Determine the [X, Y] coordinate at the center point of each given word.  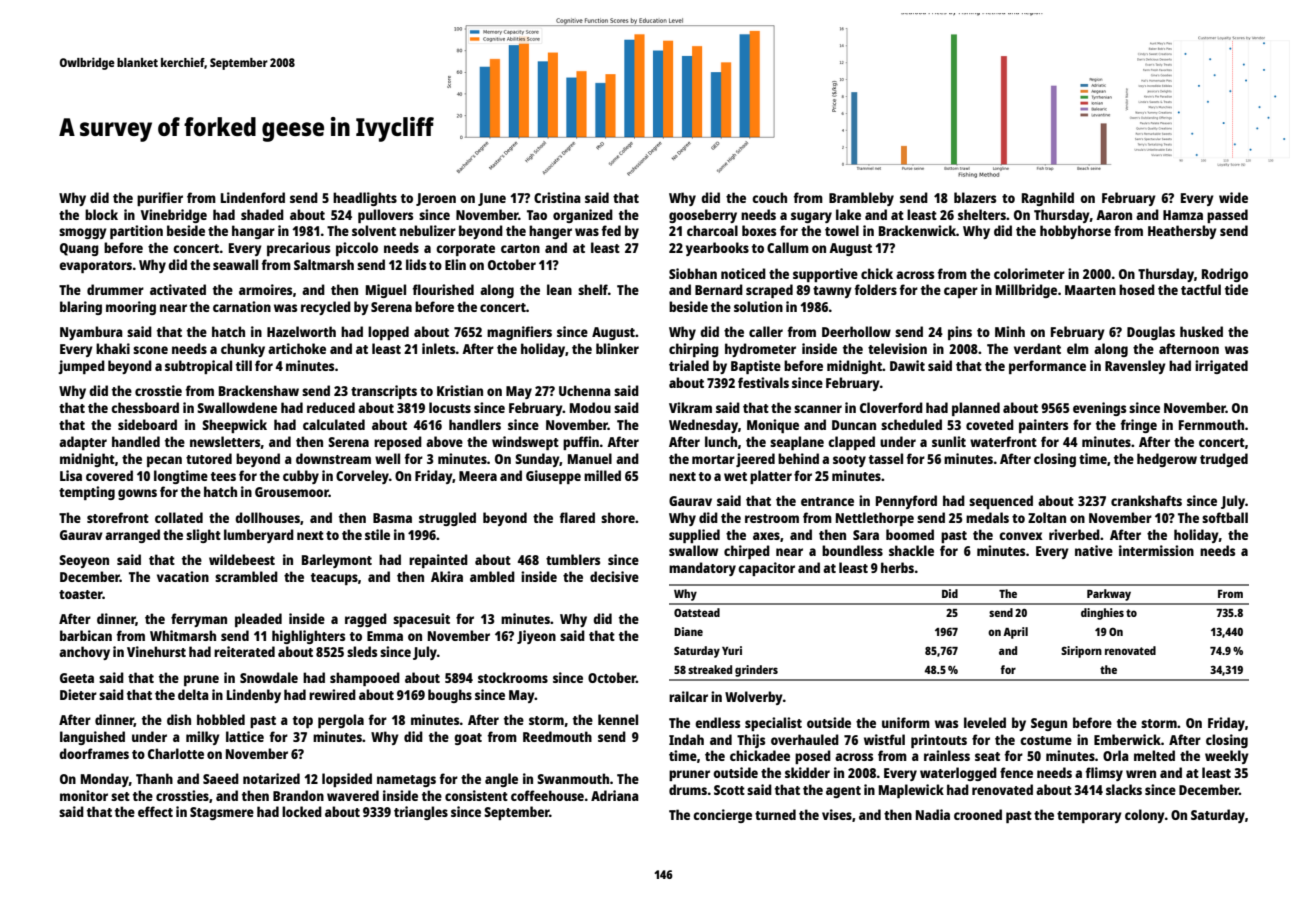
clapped [851, 443]
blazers [975, 197]
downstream [333, 458]
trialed [689, 365]
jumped [81, 367]
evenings [1099, 409]
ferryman [199, 620]
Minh [1010, 331]
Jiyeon [536, 637]
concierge [722, 816]
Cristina [557, 197]
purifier [160, 199]
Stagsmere [222, 813]
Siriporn [1081, 652]
